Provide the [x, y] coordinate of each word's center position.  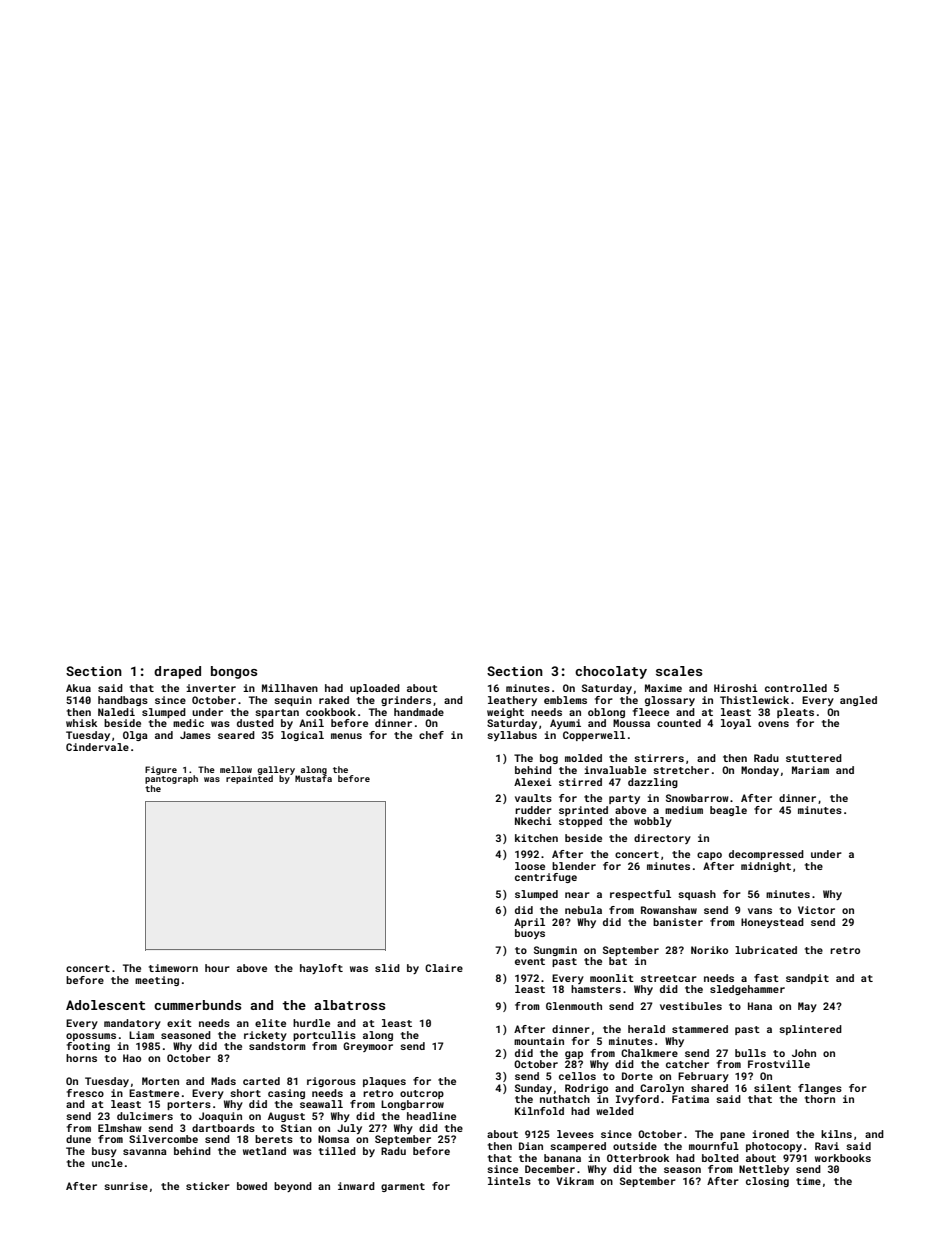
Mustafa [313, 778]
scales [679, 671]
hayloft [321, 969]
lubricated [766, 950]
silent [772, 1088]
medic [188, 723]
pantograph [171, 779]
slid [387, 968]
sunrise [126, 1186]
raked [334, 700]
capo [709, 856]
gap [574, 1055]
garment [403, 1187]
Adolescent [105, 1005]
